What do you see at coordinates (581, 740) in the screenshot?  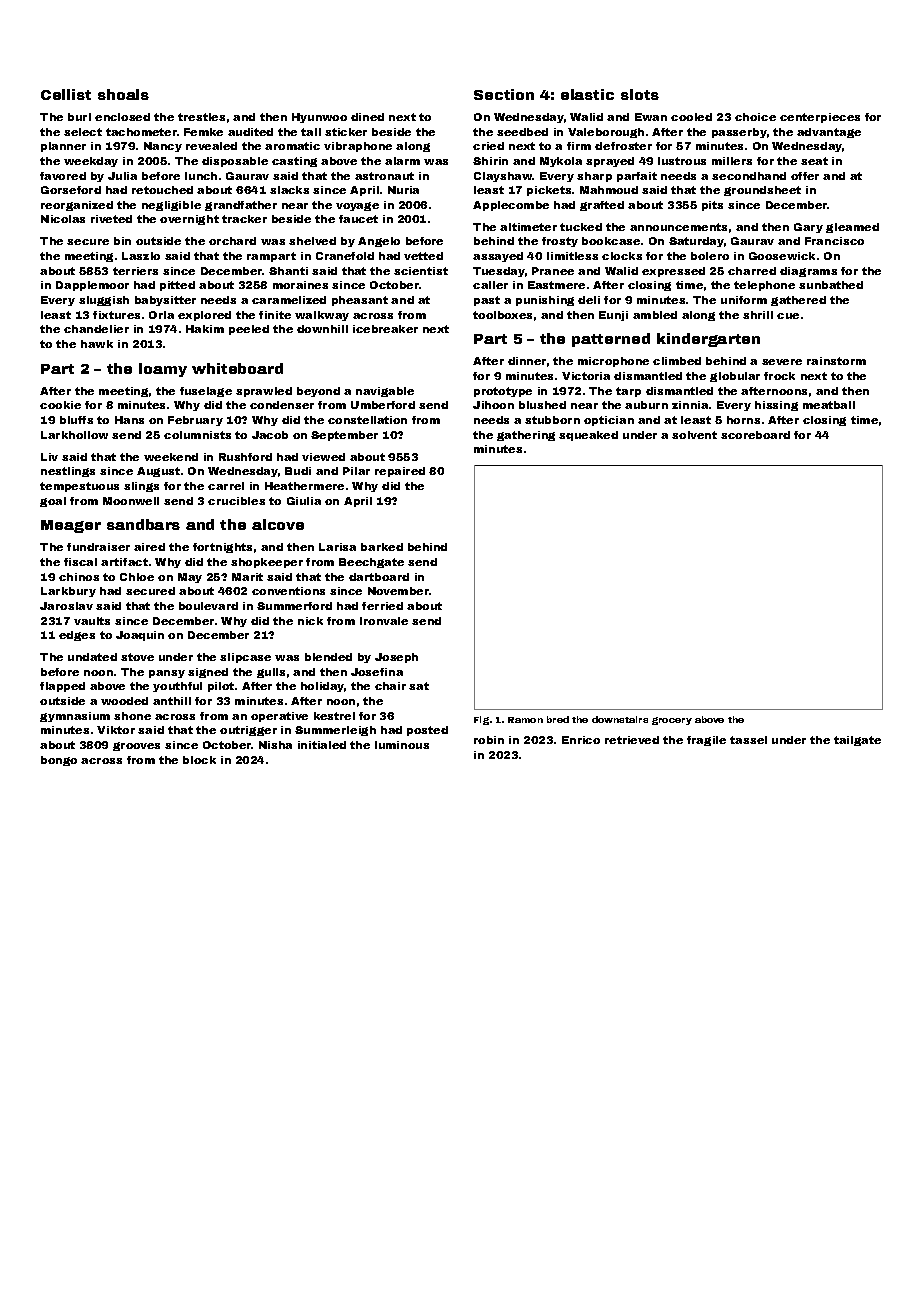 I see `Enrico` at bounding box center [581, 740].
